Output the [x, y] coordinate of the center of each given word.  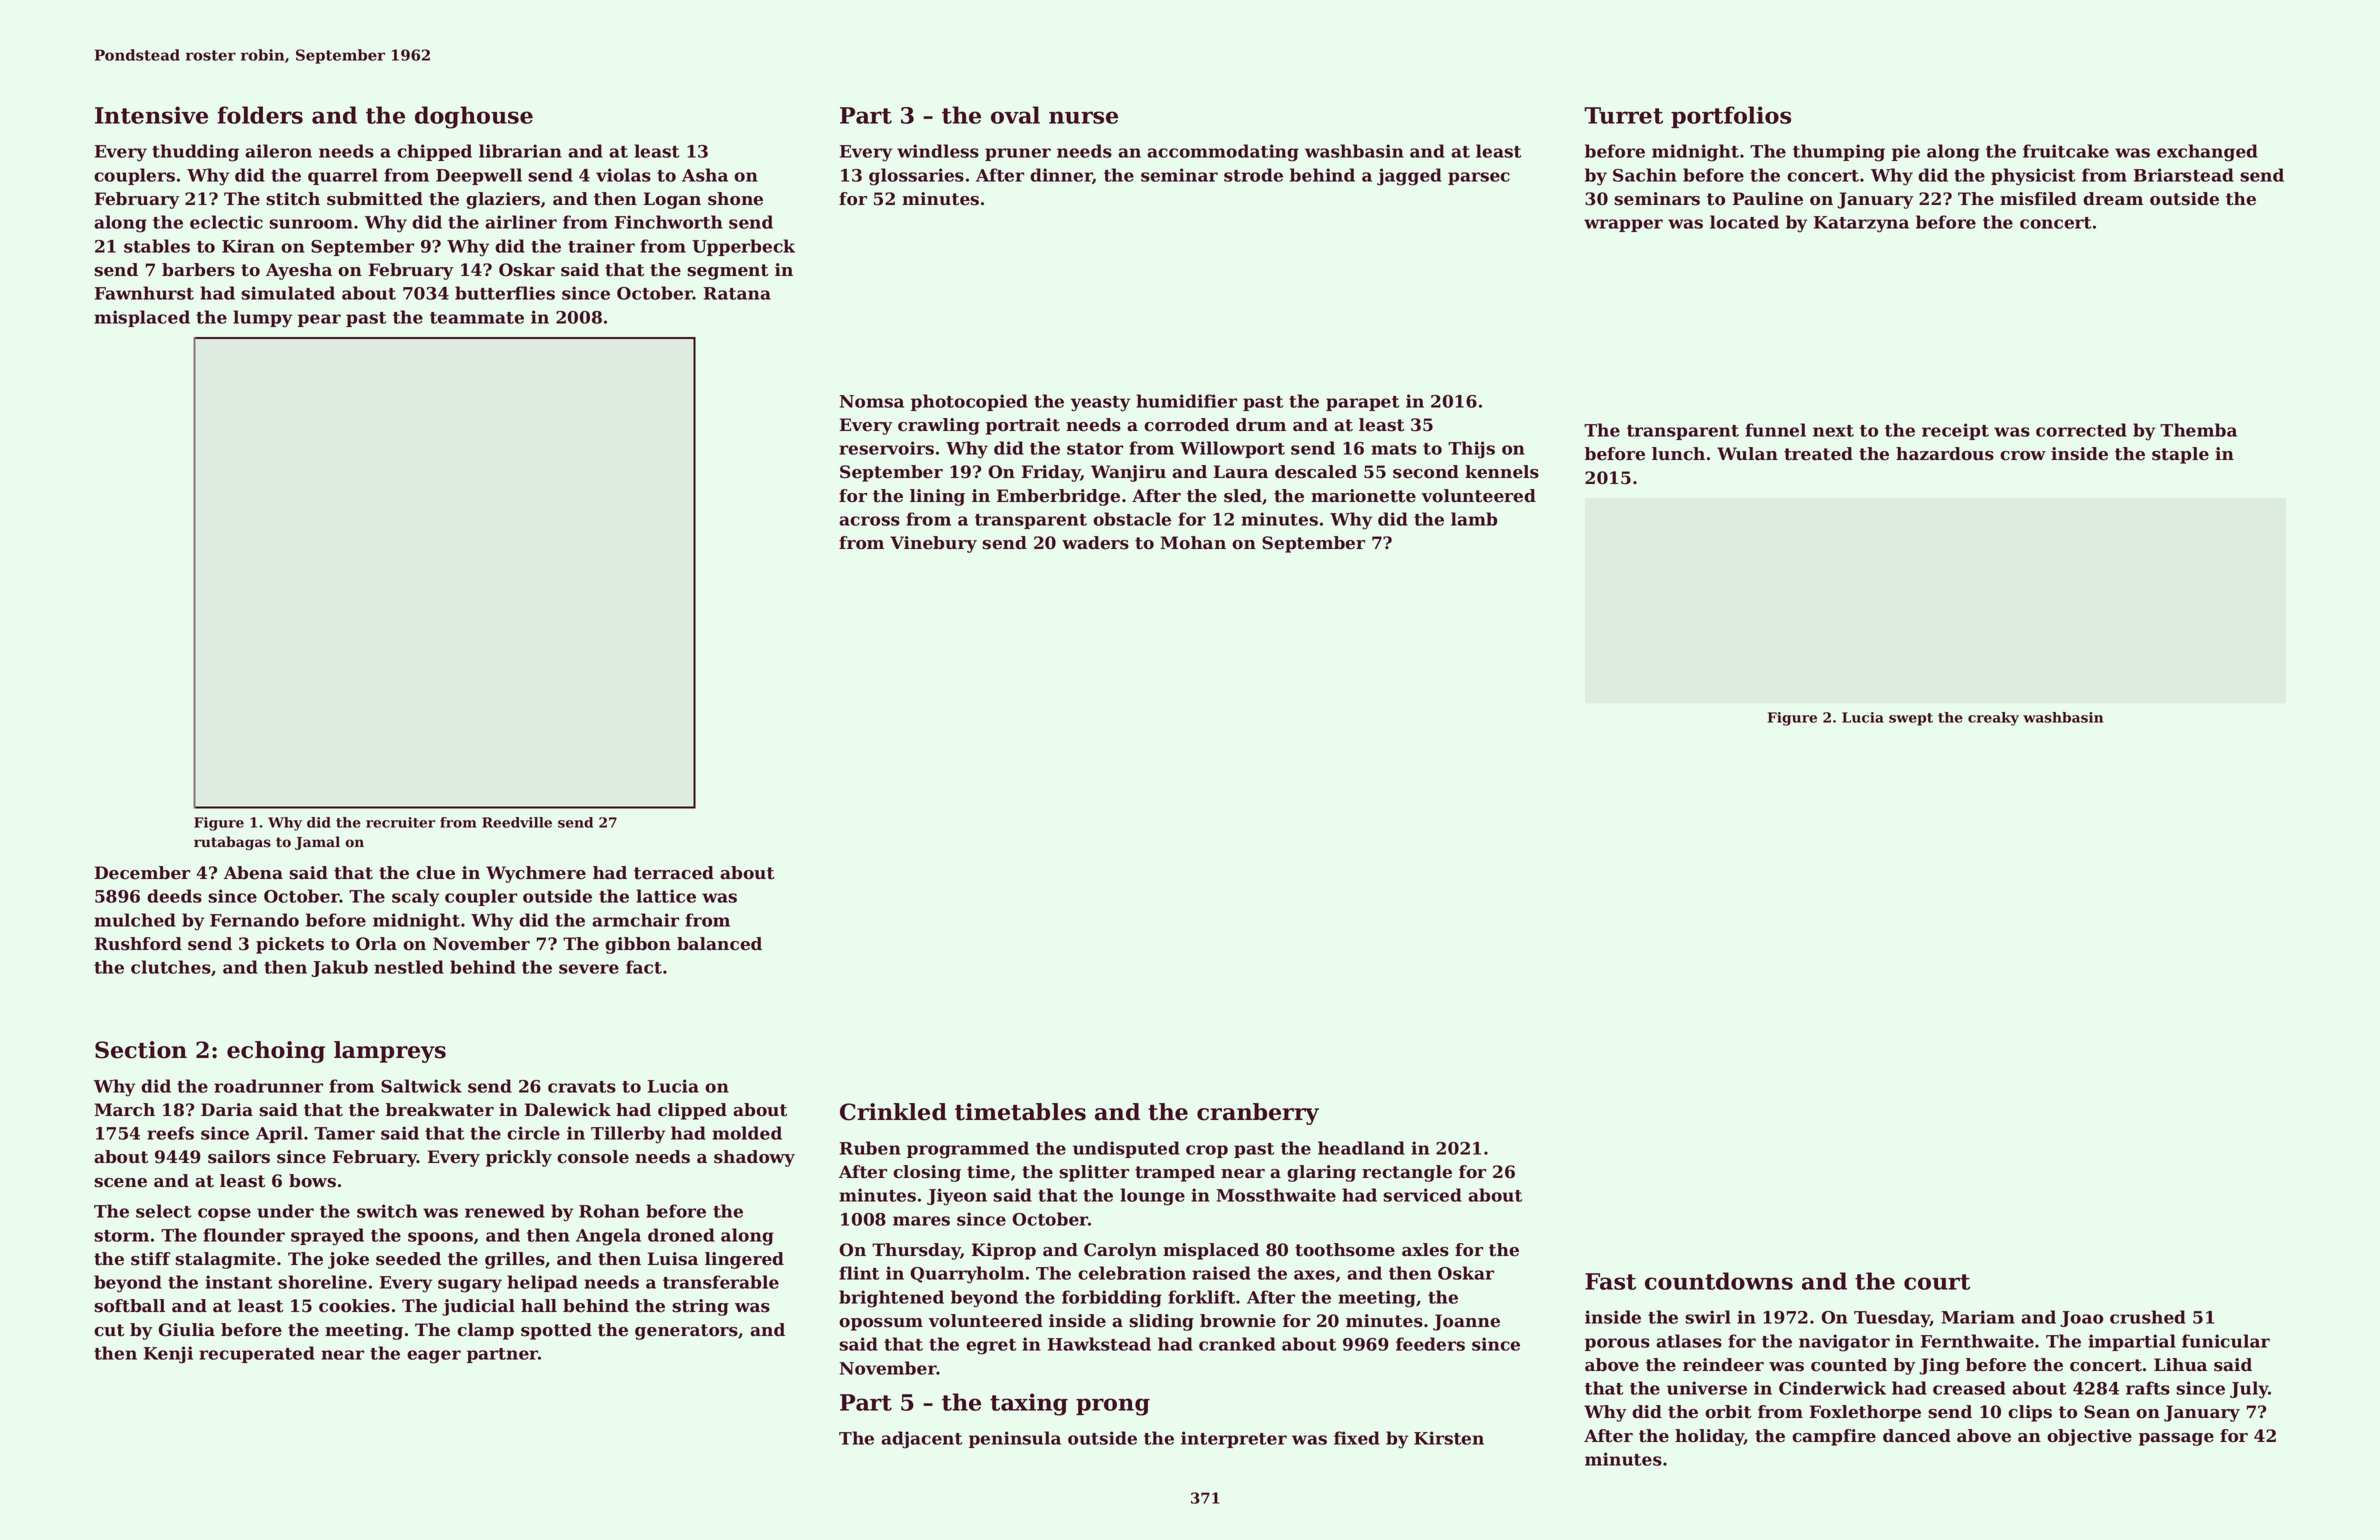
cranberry [1258, 1114]
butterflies [505, 293]
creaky [1993, 719]
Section [141, 1050]
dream [2113, 199]
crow [2023, 456]
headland [1361, 1148]
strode [1253, 175]
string [700, 1307]
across [869, 521]
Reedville [517, 822]
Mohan [1193, 543]
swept [1911, 719]
